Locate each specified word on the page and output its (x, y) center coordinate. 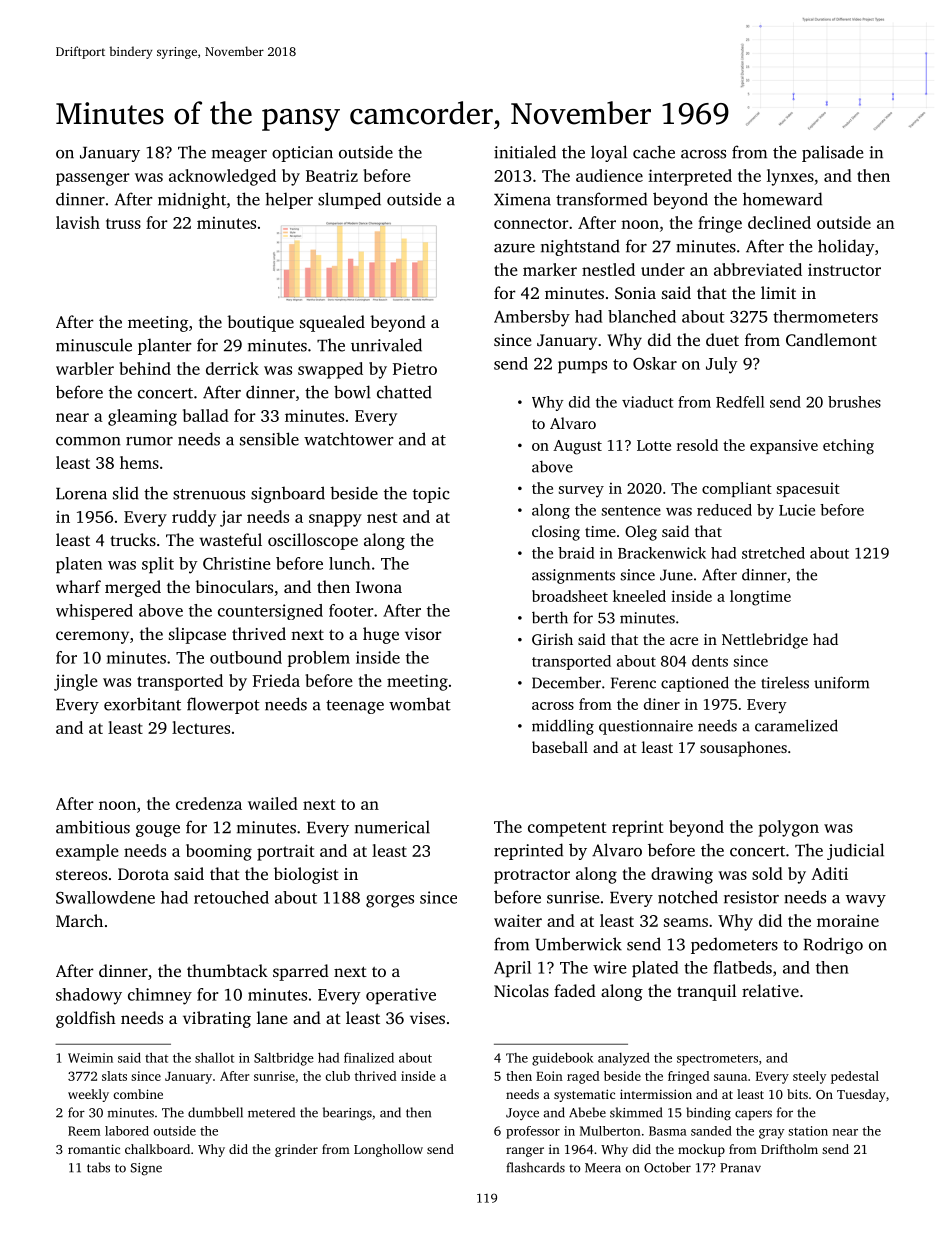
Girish (552, 639)
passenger (93, 179)
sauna (730, 1077)
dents (710, 661)
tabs (98, 1167)
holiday (846, 247)
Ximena (522, 199)
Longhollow (388, 1150)
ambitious (93, 827)
